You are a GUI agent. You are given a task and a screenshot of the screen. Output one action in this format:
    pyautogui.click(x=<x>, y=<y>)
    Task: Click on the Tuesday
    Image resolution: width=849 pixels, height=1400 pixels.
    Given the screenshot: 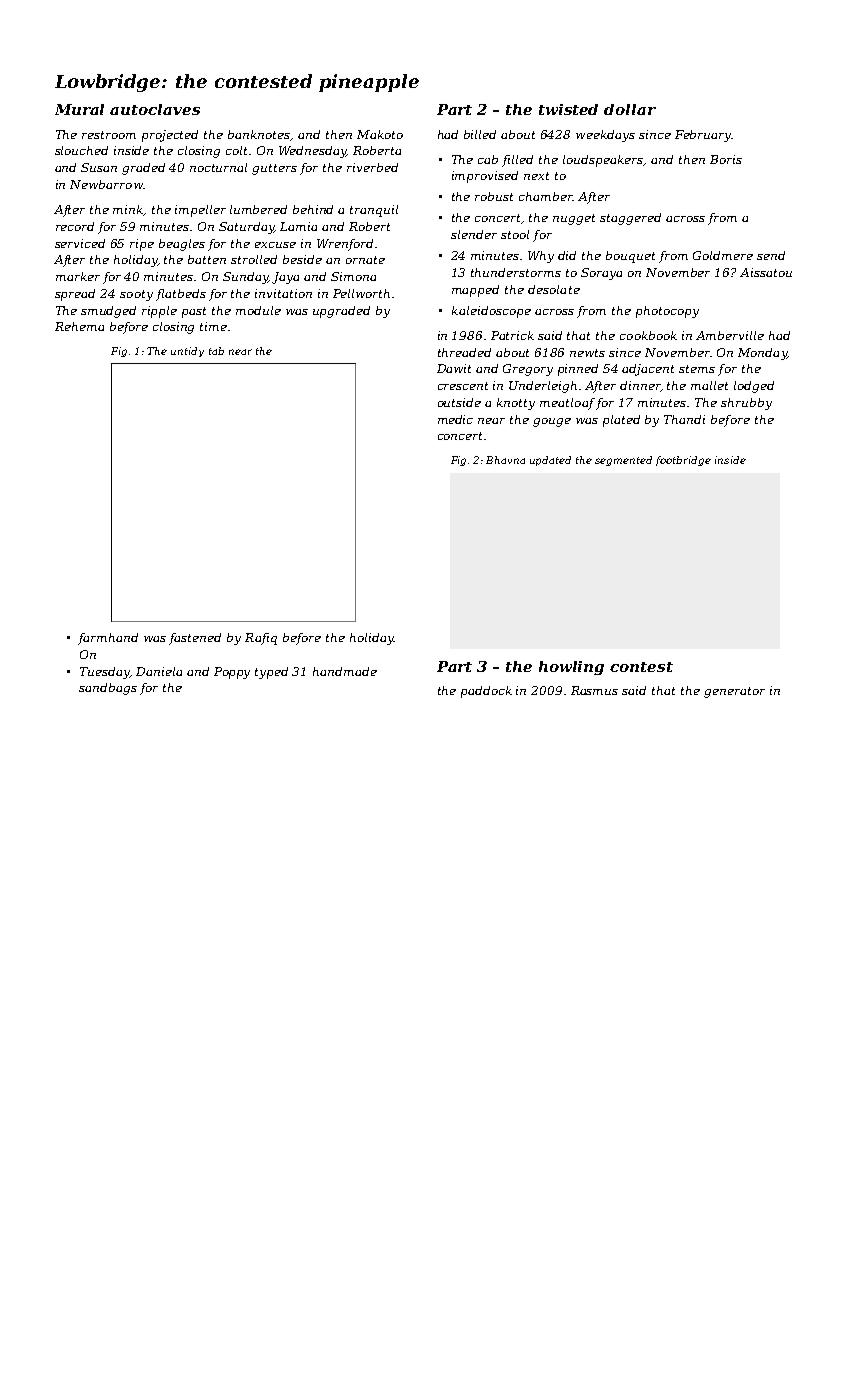 What is the action you would take?
    pyautogui.click(x=105, y=673)
